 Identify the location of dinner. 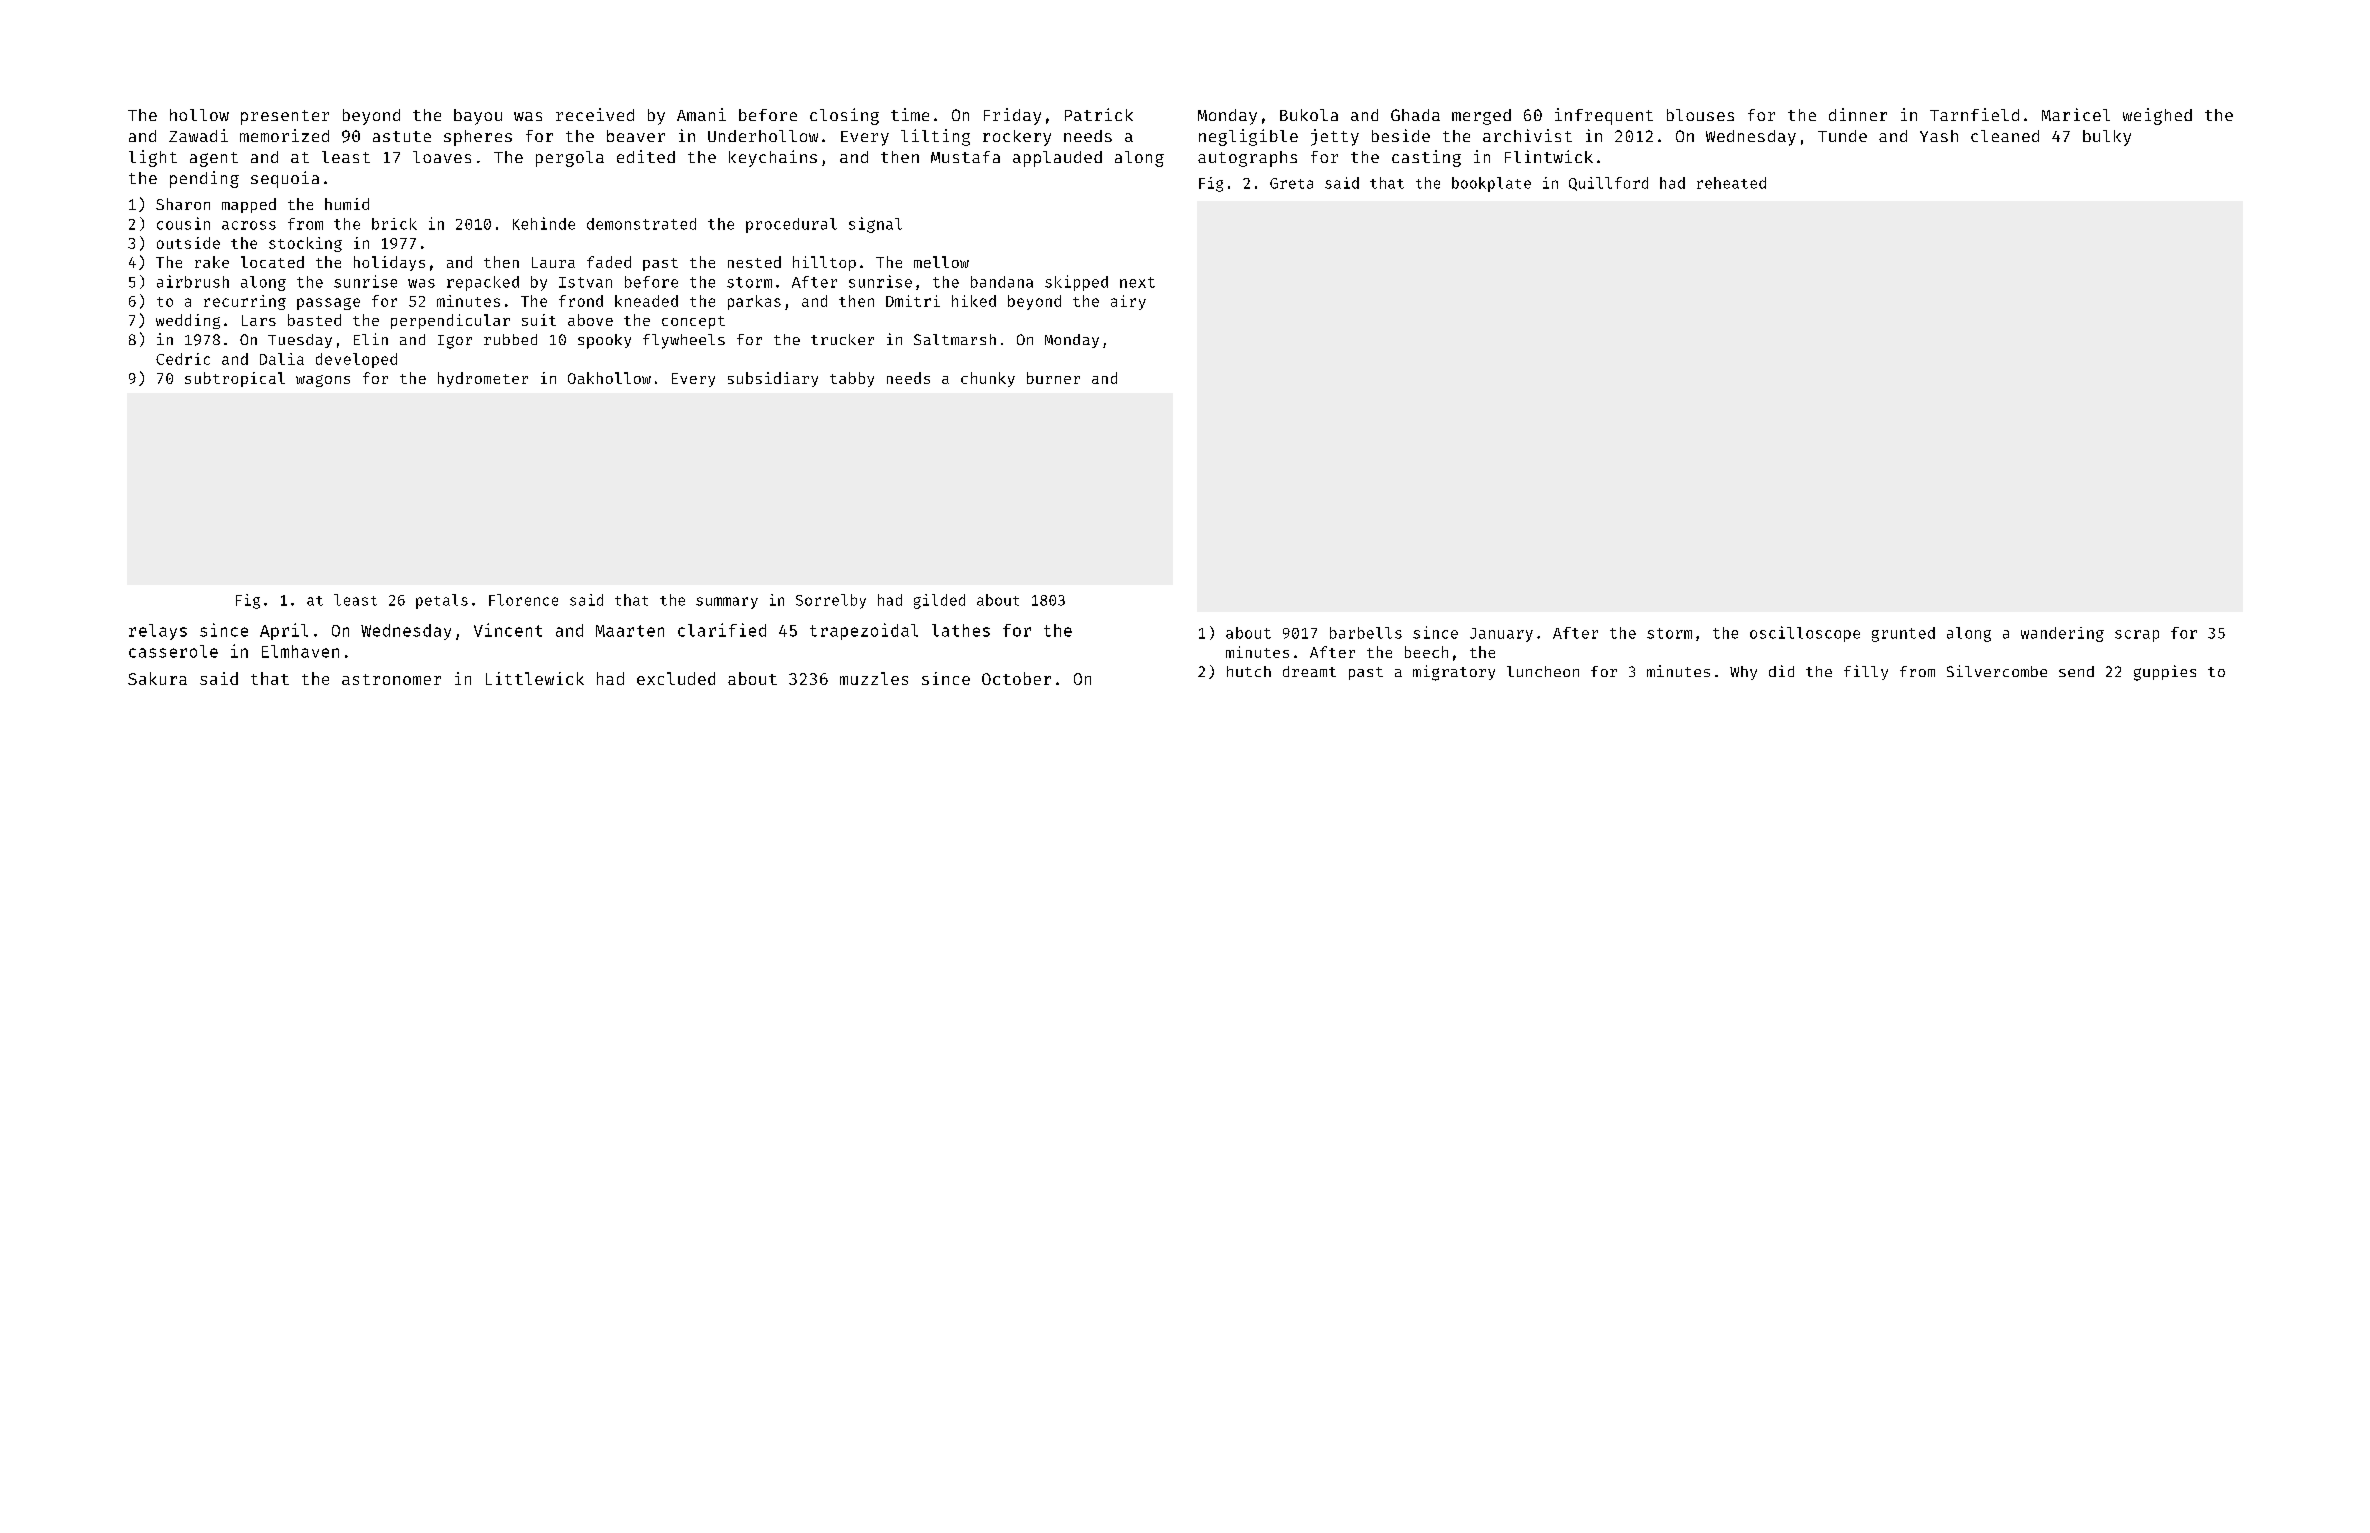
(1858, 114).
